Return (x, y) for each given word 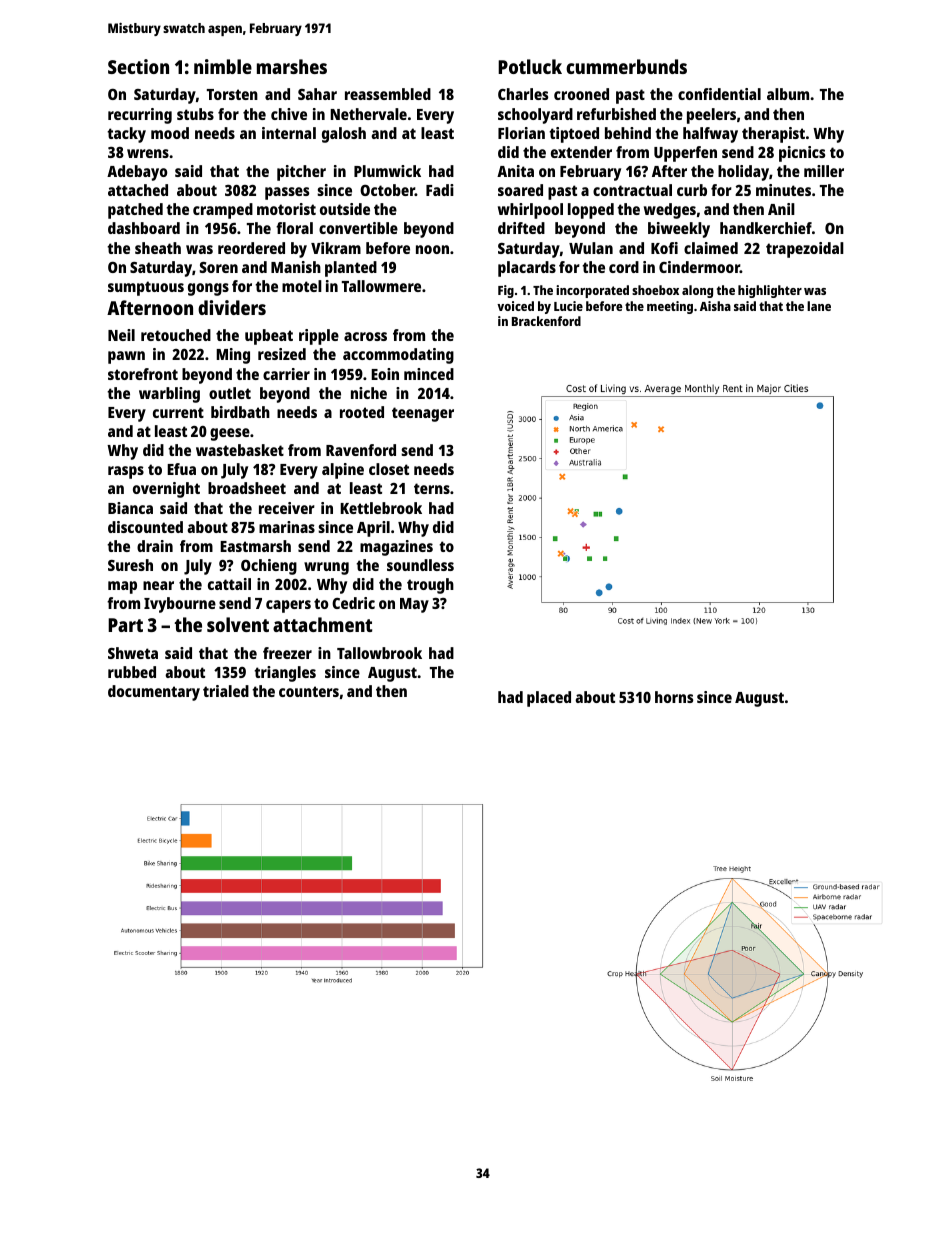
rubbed (132, 672)
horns (674, 697)
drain (155, 546)
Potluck (530, 66)
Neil (121, 335)
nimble (223, 66)
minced (429, 374)
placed (549, 699)
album (788, 94)
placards (527, 269)
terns (432, 488)
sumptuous (146, 288)
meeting (670, 307)
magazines (396, 548)
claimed (711, 248)
